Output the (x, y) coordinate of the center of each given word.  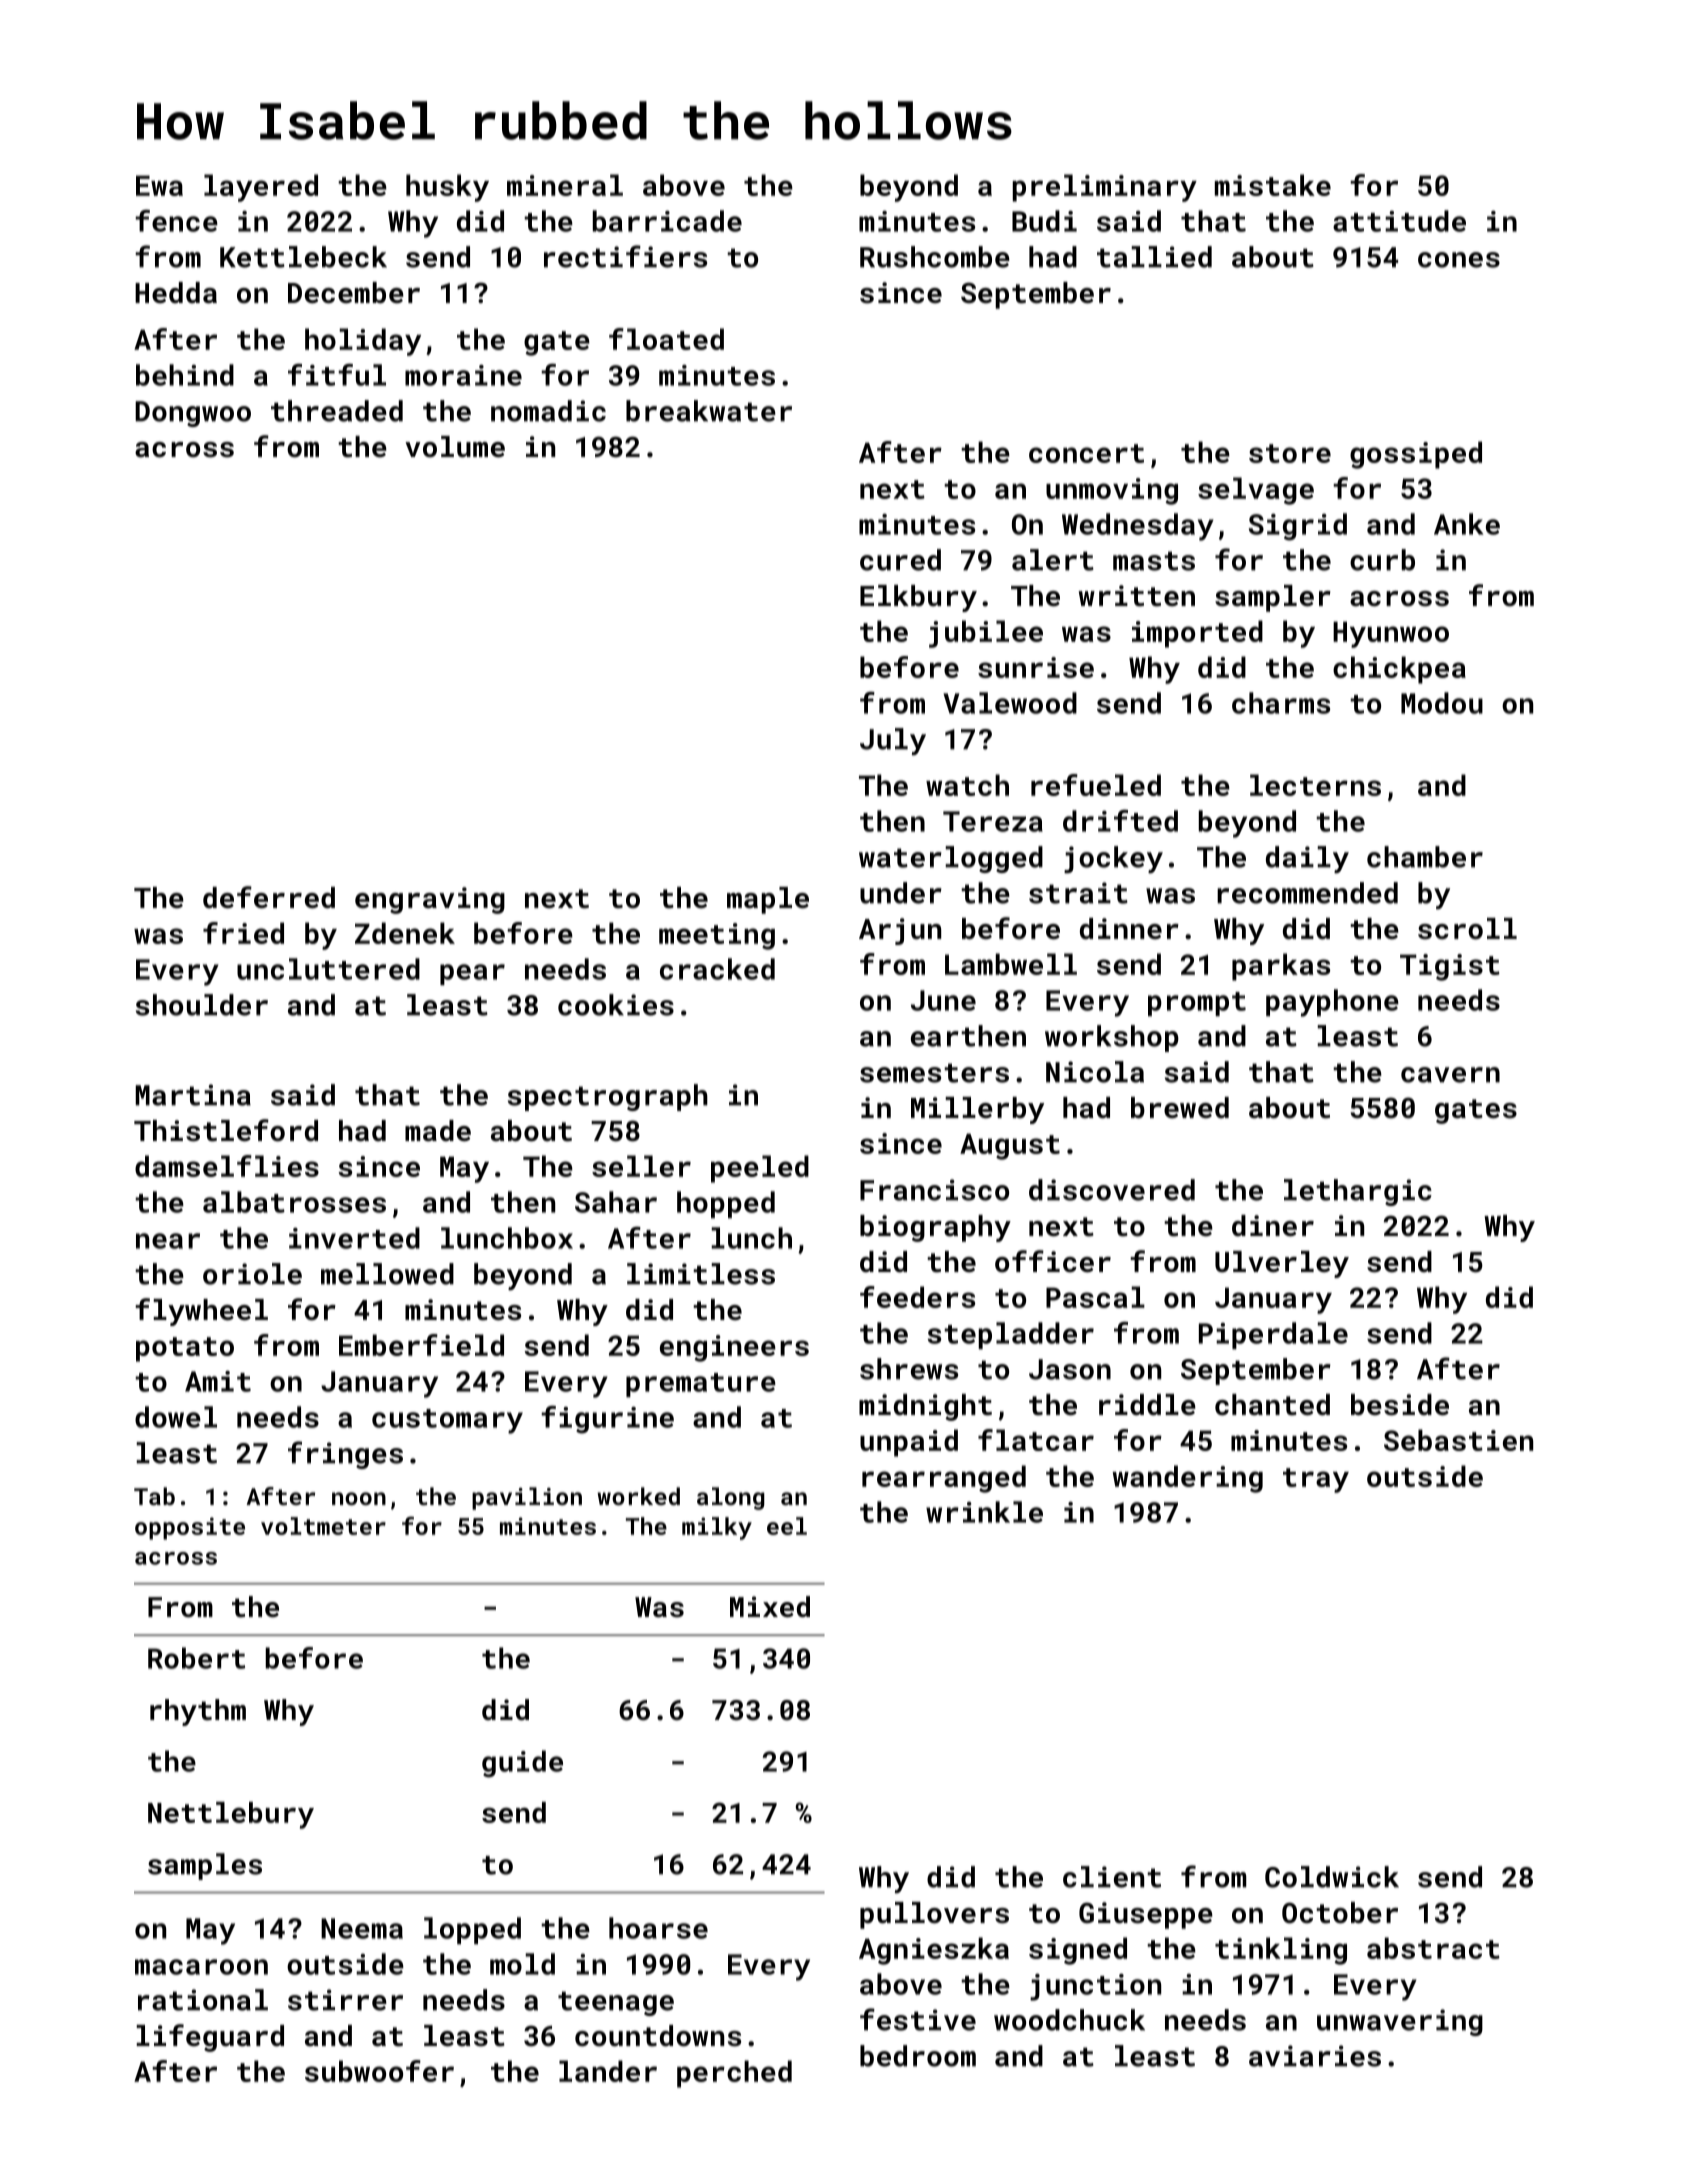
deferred (269, 897)
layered (261, 188)
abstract (1433, 1948)
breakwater (709, 411)
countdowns (658, 2036)
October (1340, 1913)
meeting (717, 936)
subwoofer (379, 2071)
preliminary (1105, 188)
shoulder (202, 1005)
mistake (1273, 185)
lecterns (1315, 785)
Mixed (770, 1606)
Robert (196, 1658)
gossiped (1416, 455)
